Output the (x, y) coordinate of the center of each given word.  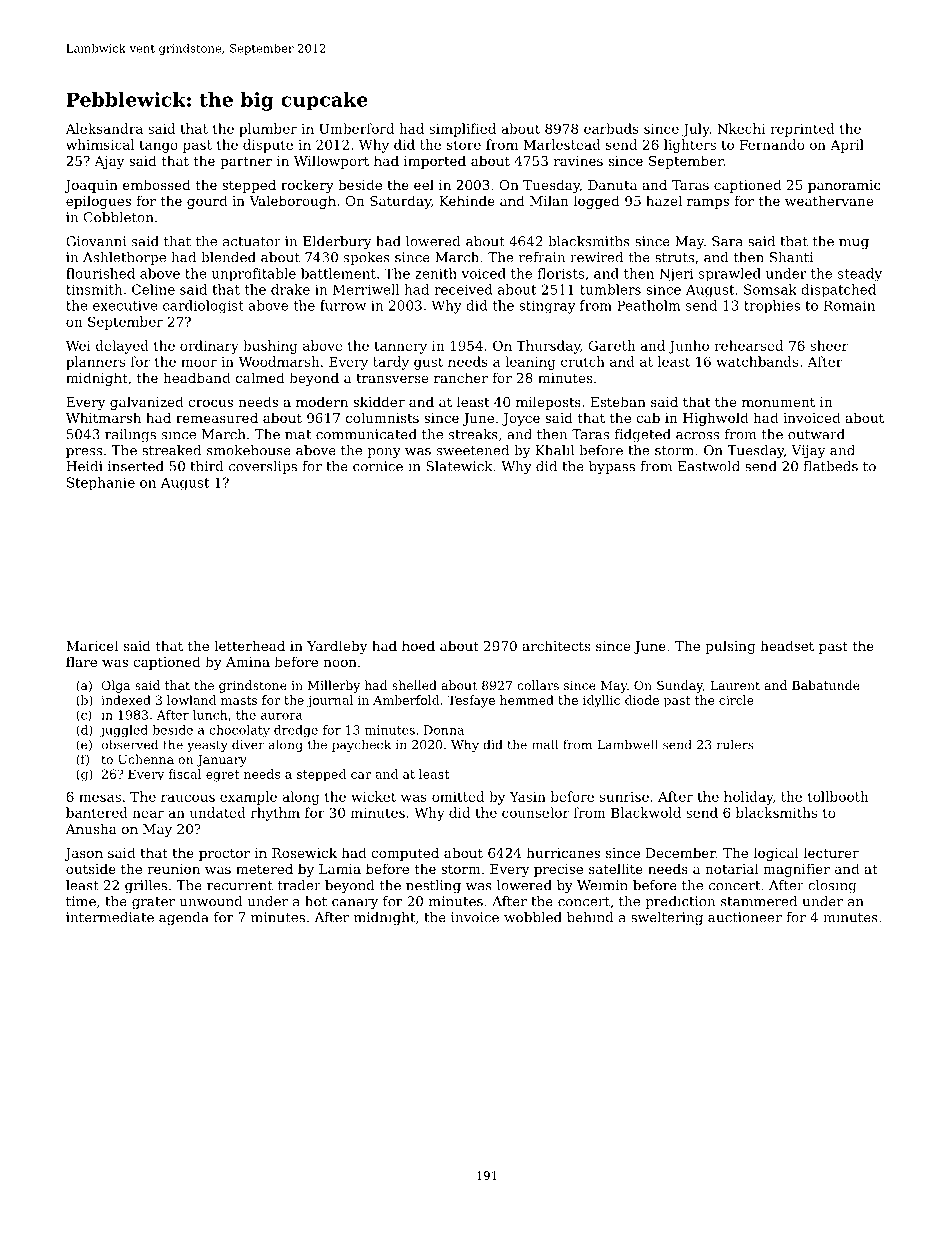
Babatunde (826, 685)
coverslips (263, 467)
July (696, 130)
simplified (462, 130)
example (248, 798)
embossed (157, 184)
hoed (418, 645)
